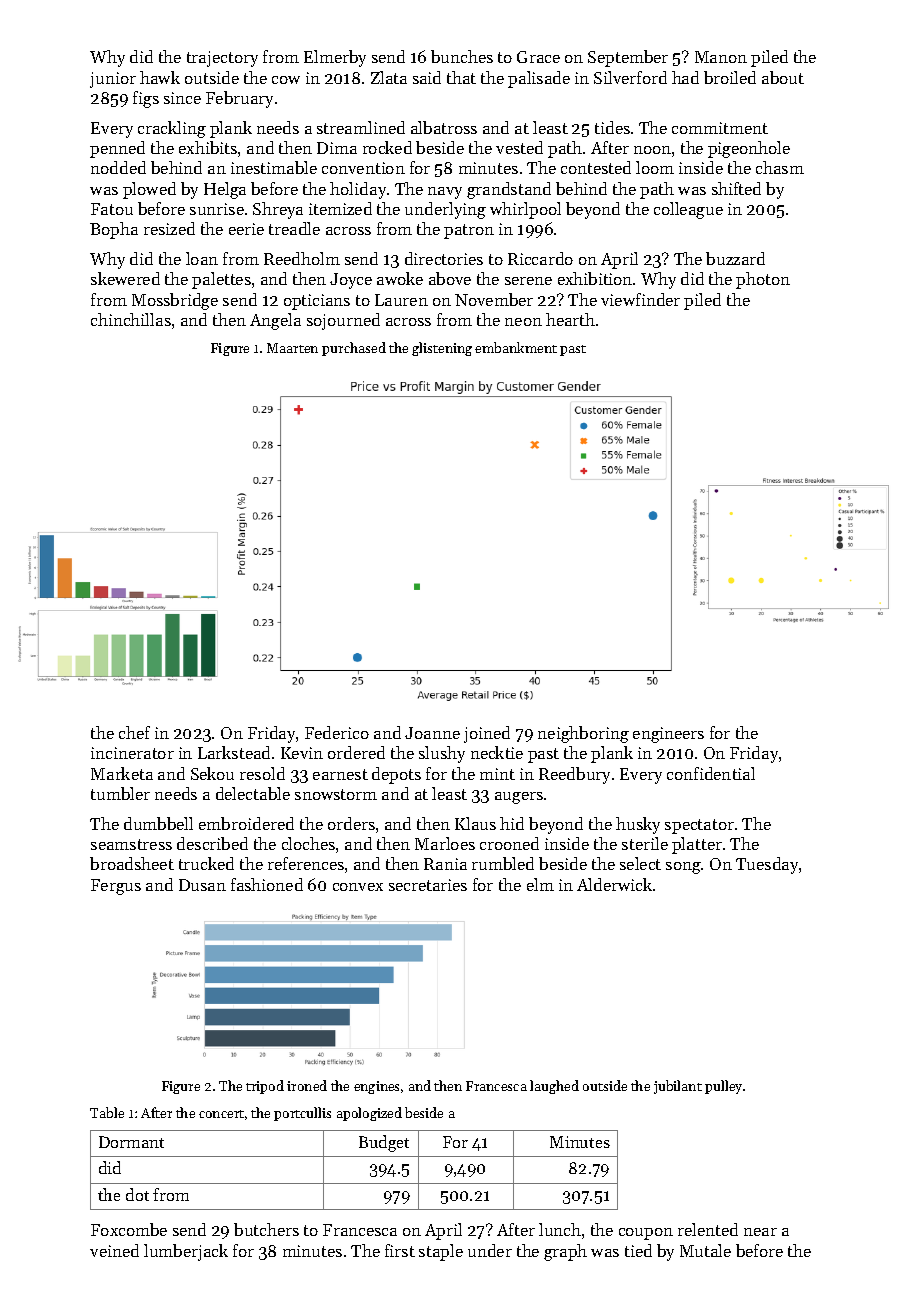 This screenshot has height=1316, width=908. Describe the element at coordinates (335, 58) in the screenshot. I see `Elmerby` at that location.
